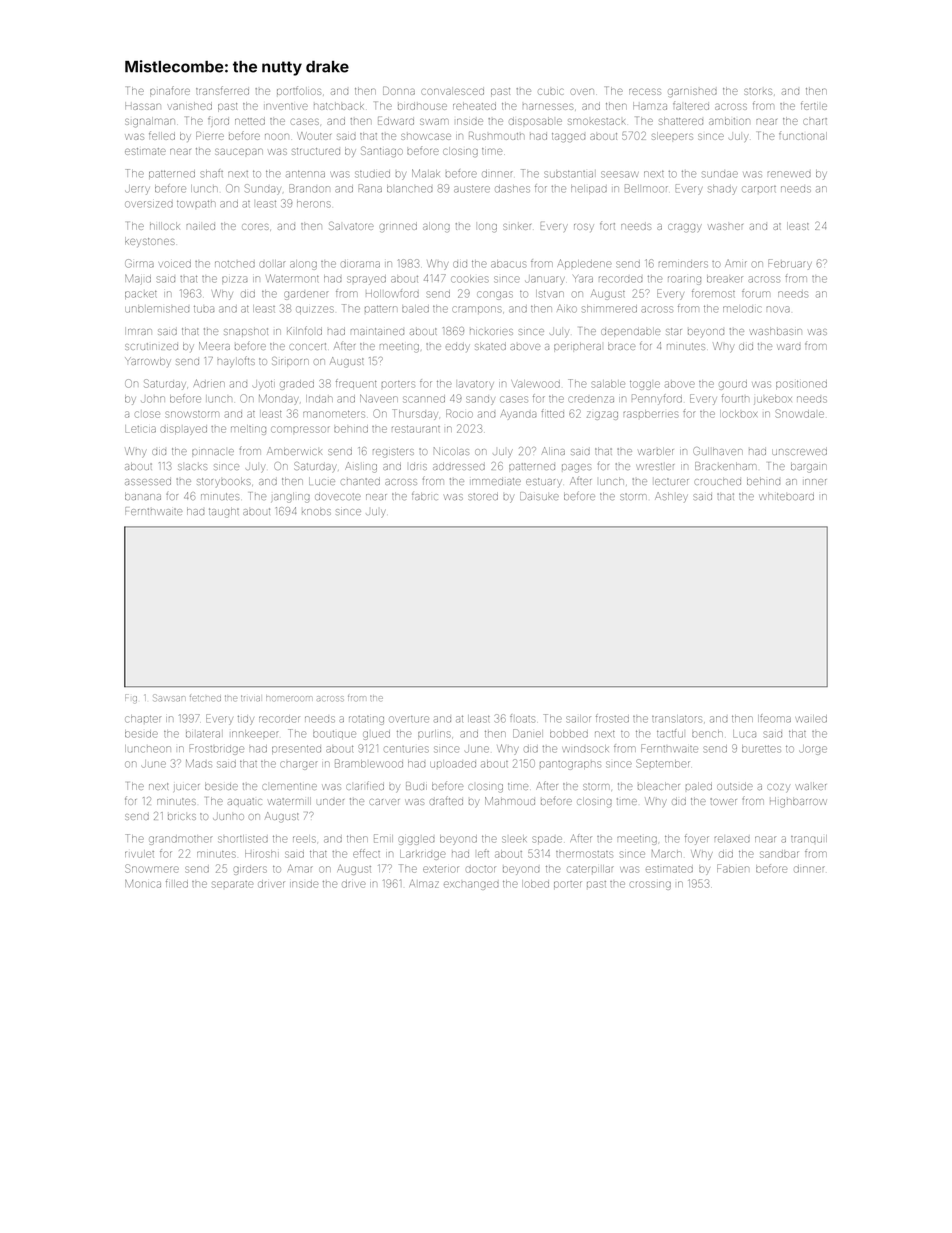  Describe the element at coordinates (459, 467) in the document. I see `addressed` at that location.
